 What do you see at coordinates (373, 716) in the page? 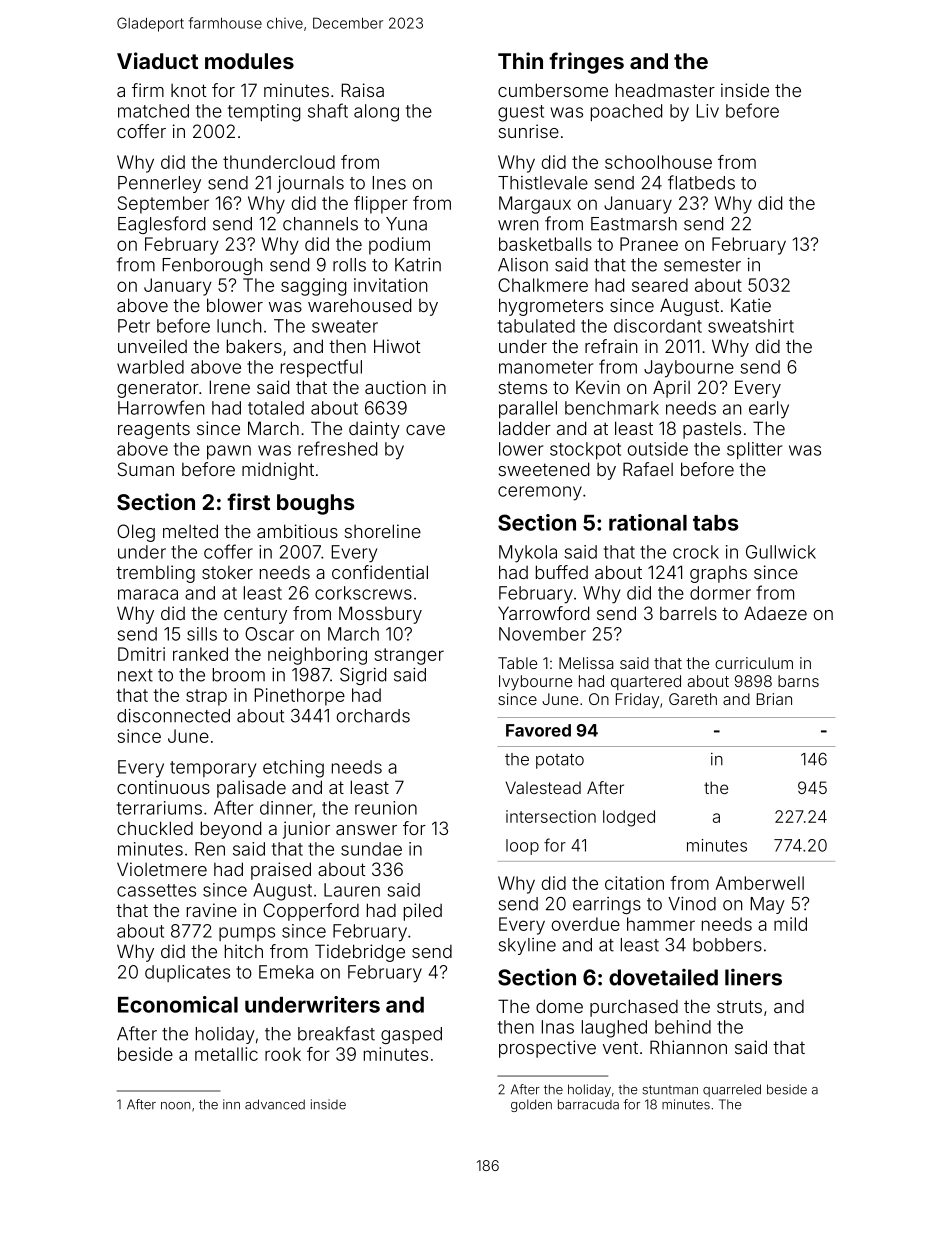
I see `orchards` at bounding box center [373, 716].
